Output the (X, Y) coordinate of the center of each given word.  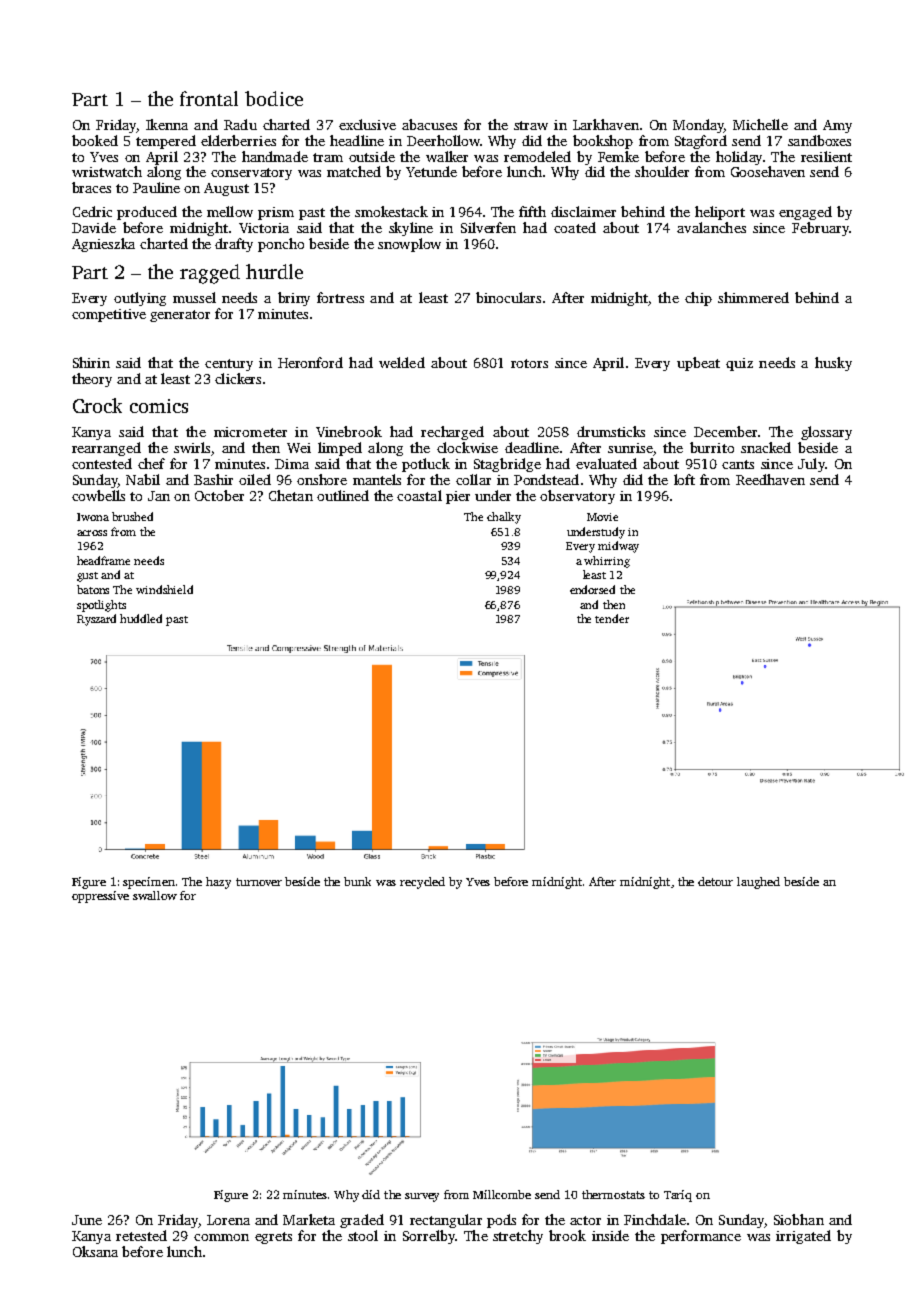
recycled (422, 883)
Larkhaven (606, 124)
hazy (218, 883)
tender (612, 618)
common (221, 1237)
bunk (357, 881)
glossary (826, 433)
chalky (504, 518)
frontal (209, 98)
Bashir (213, 479)
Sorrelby (429, 1237)
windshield (164, 589)
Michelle (760, 124)
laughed (758, 883)
